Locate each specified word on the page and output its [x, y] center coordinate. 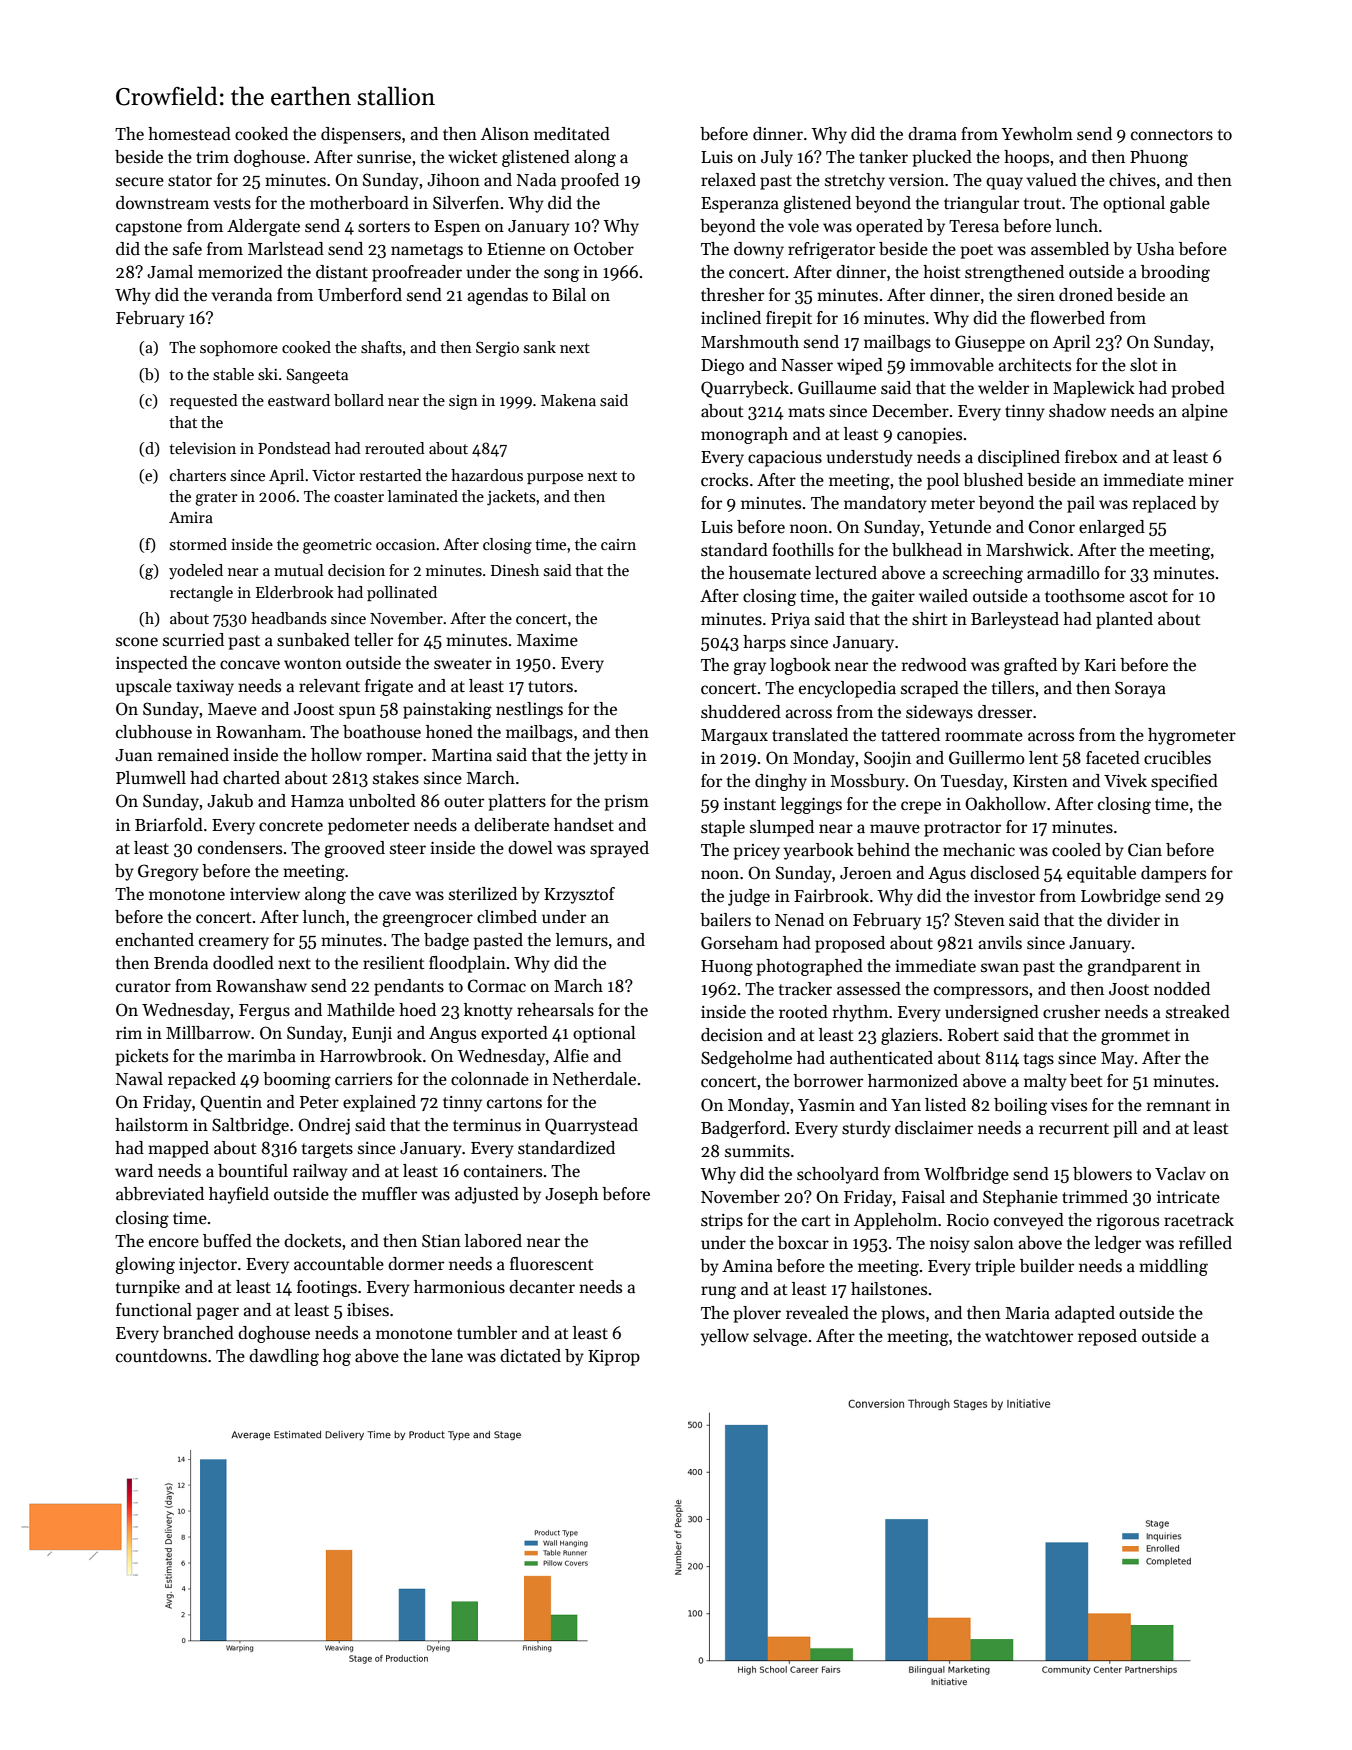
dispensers [361, 135]
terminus [487, 1125]
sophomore [239, 348]
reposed [1107, 1337]
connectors [1172, 135]
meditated [572, 134]
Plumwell [151, 778]
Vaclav [1180, 1174]
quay [1004, 183]
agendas [498, 296]
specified [1184, 782]
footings [327, 1288]
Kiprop [614, 1358]
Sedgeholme [746, 1059]
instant [750, 804]
